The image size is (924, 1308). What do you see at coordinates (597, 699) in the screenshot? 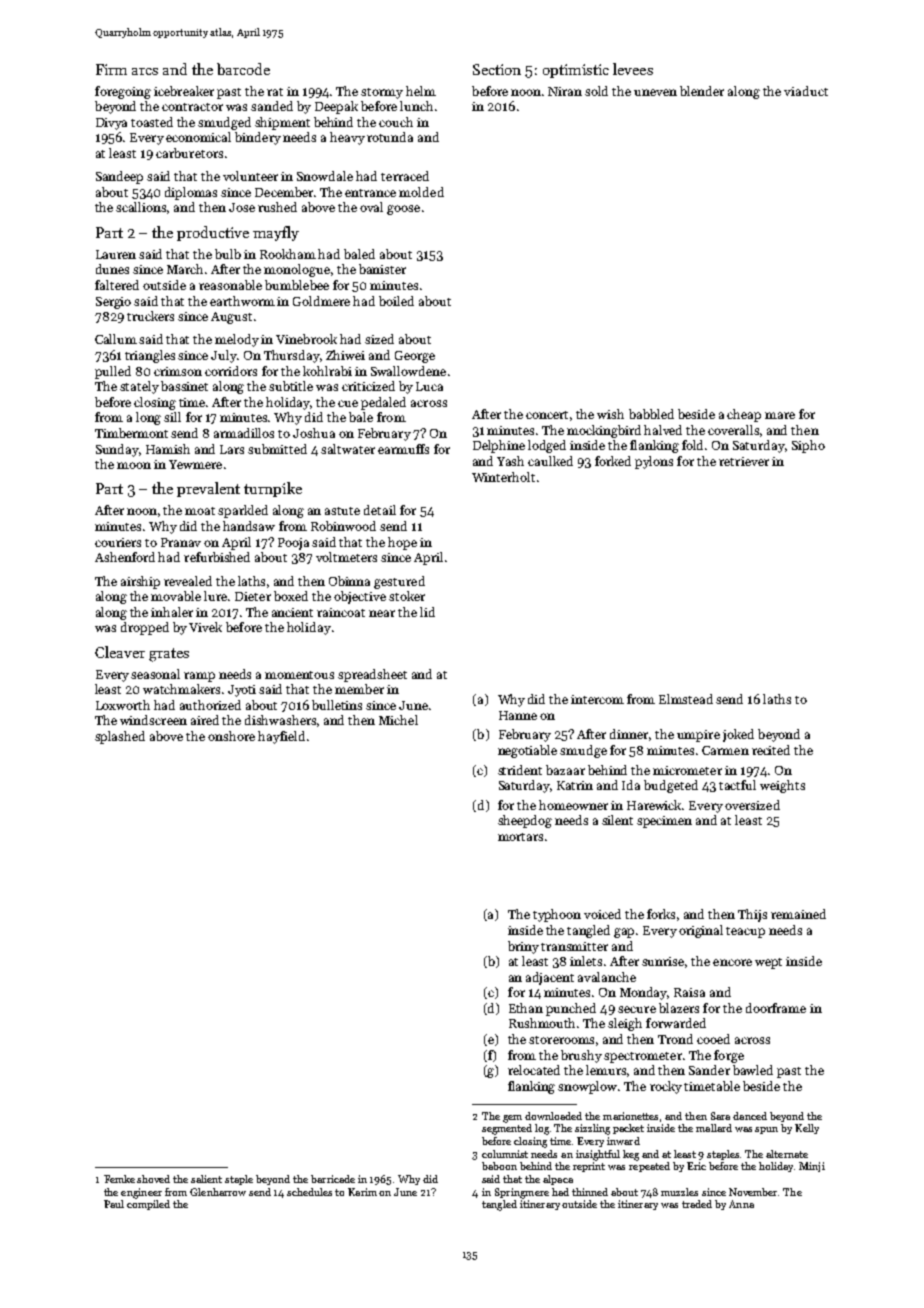
I see `intercom` at bounding box center [597, 699].
